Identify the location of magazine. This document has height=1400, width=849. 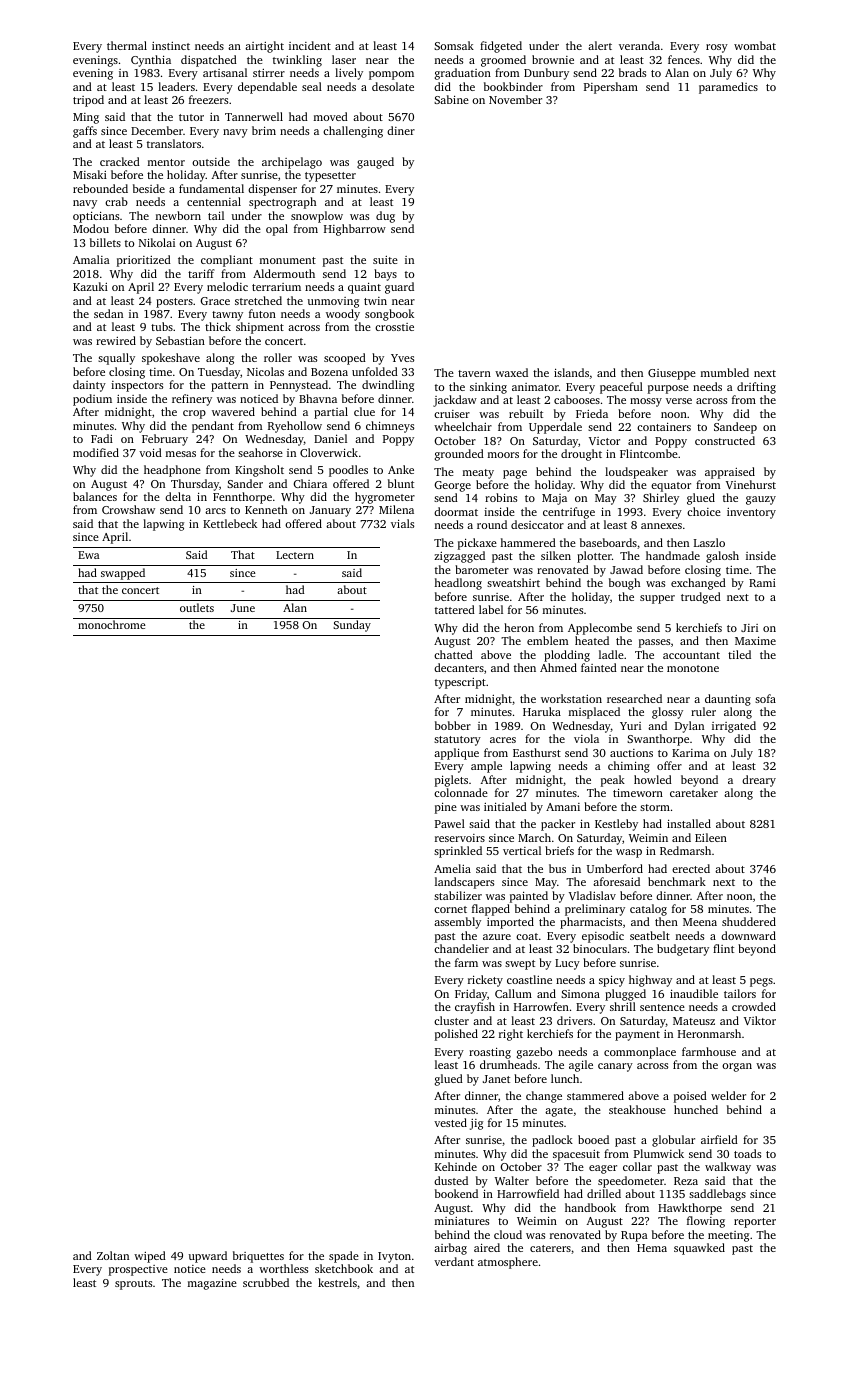
(212, 1284).
